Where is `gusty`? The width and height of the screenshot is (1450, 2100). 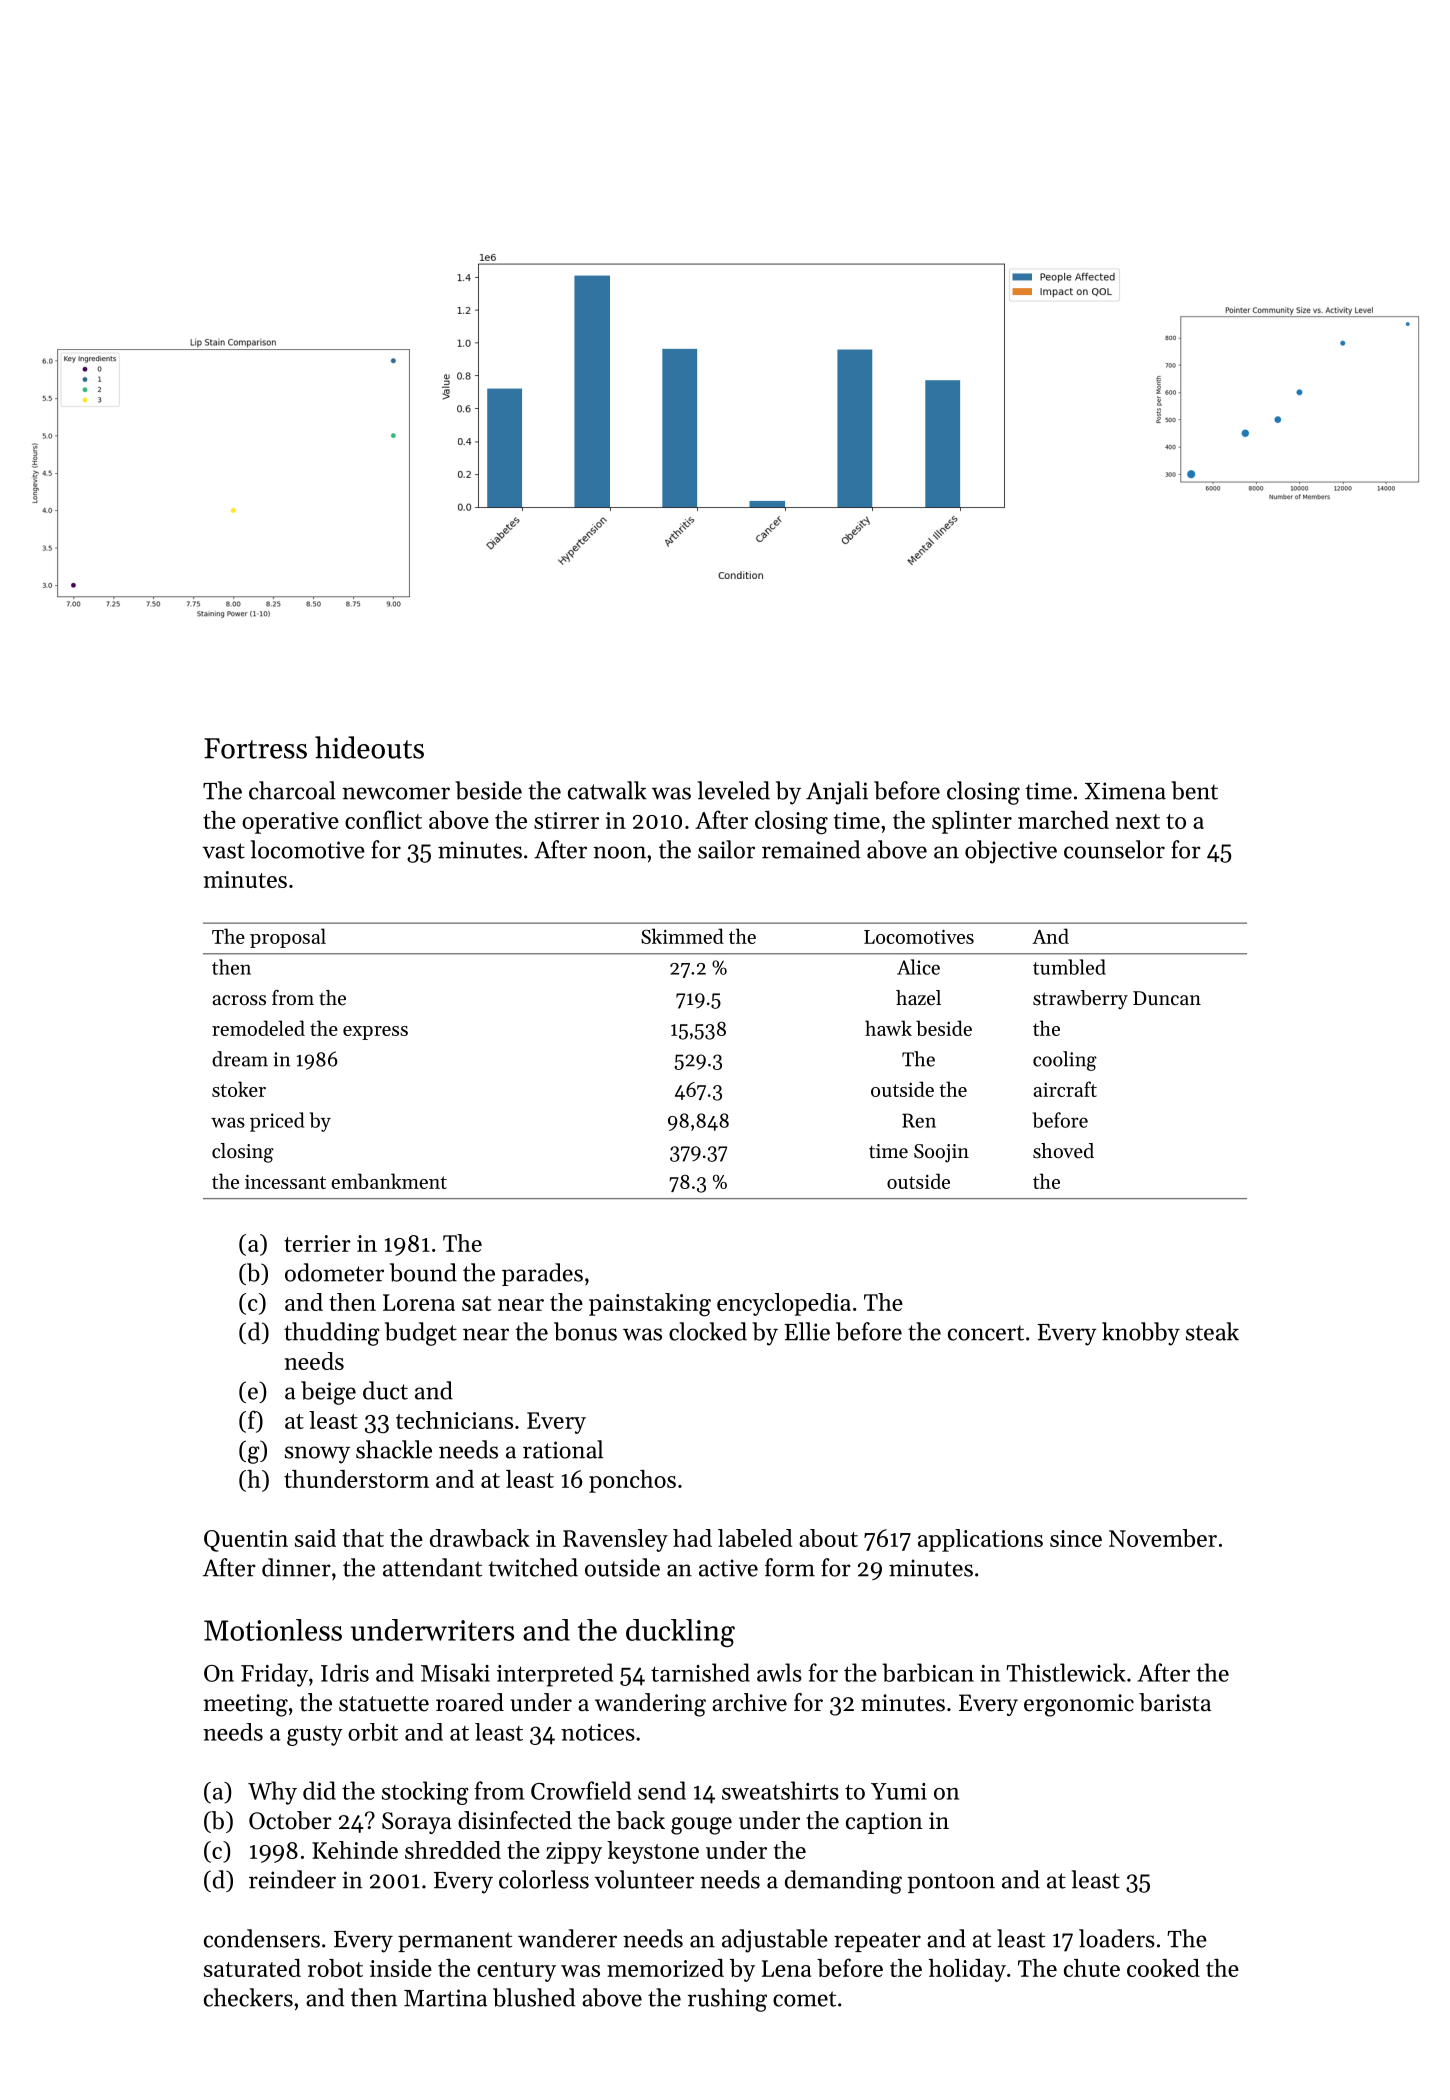
gusty is located at coordinates (315, 1736).
